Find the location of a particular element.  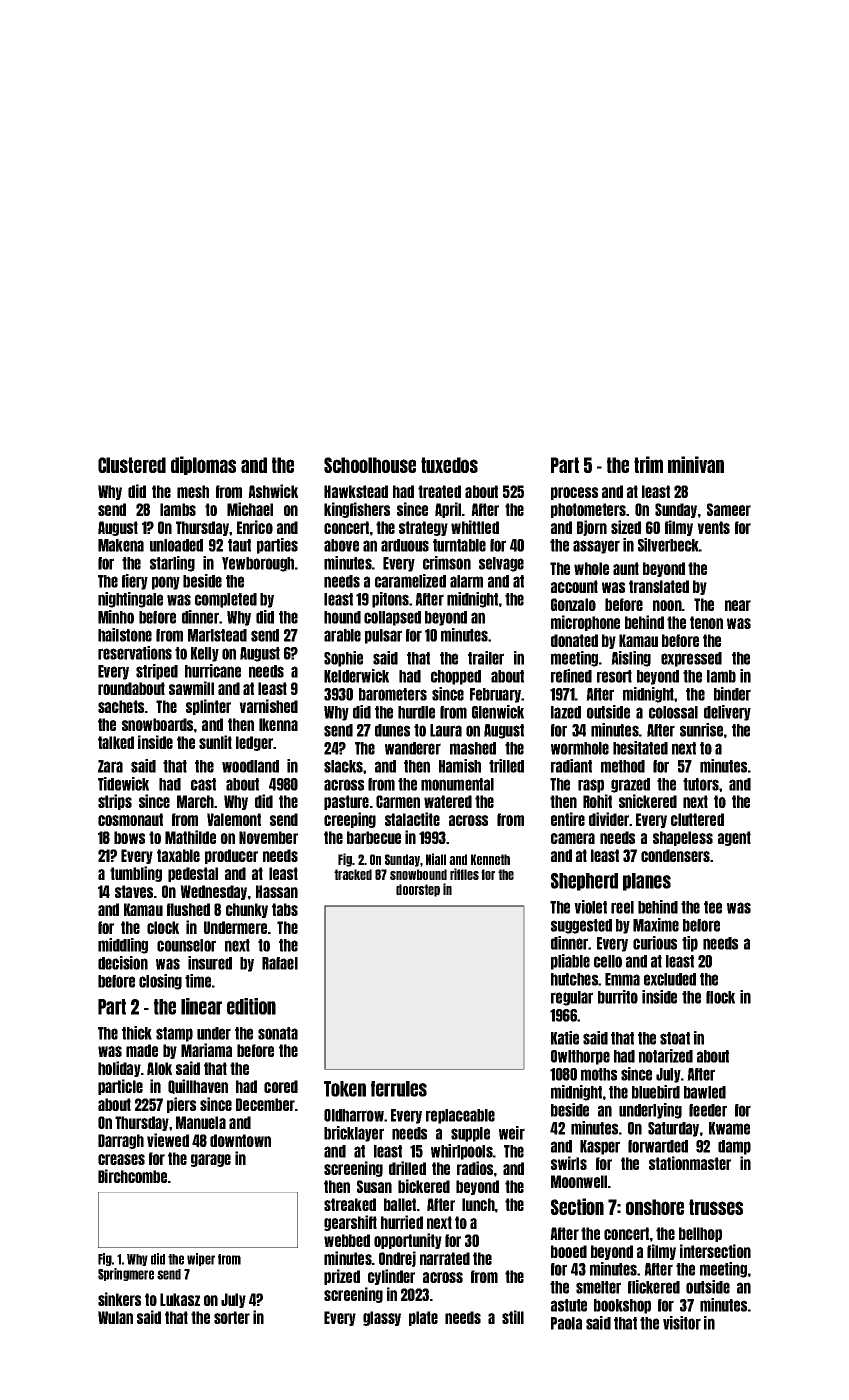

kingfishers is located at coordinates (357, 510).
